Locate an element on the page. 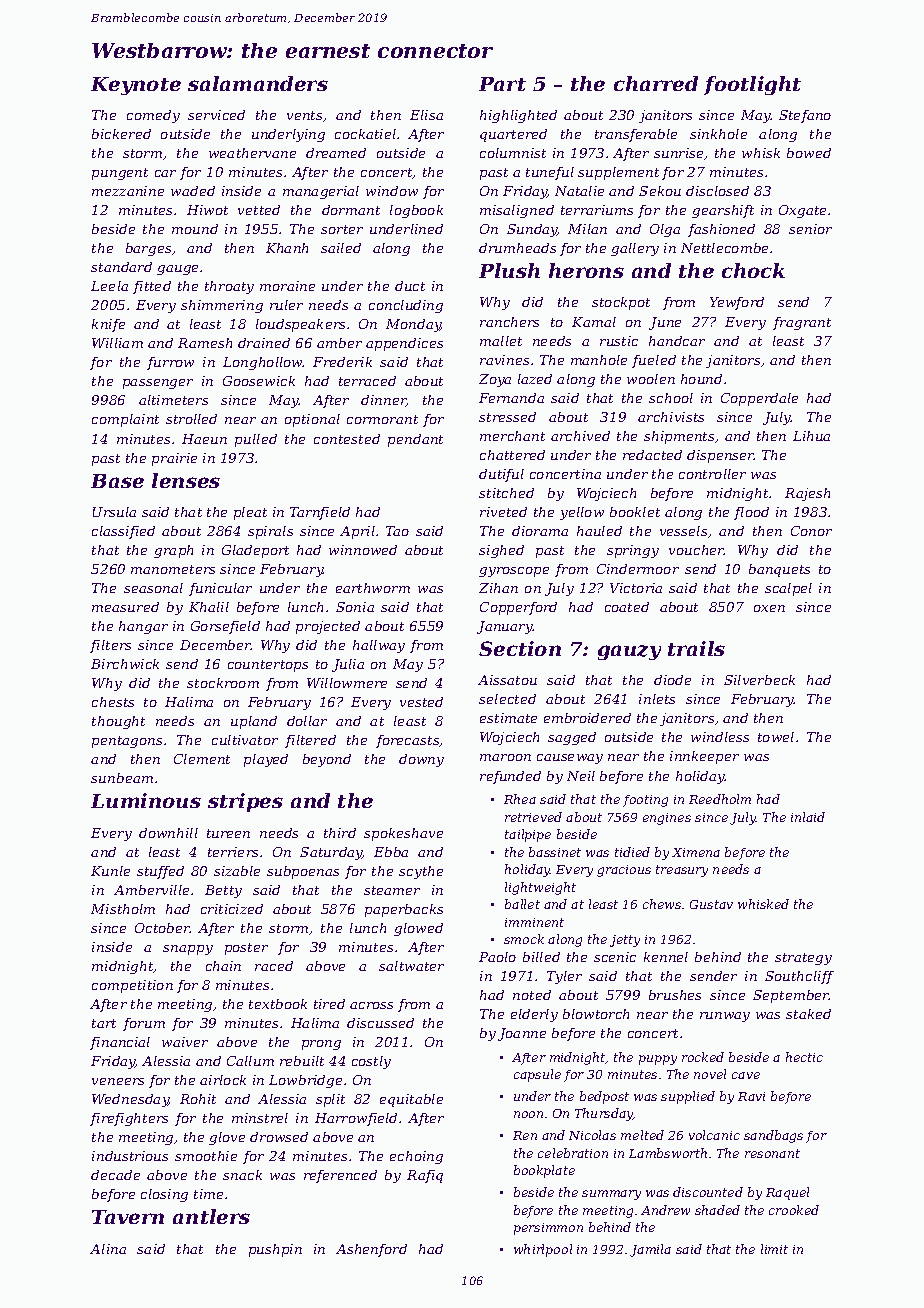 The width and height of the page is (924, 1308). Paolo is located at coordinates (497, 957).
